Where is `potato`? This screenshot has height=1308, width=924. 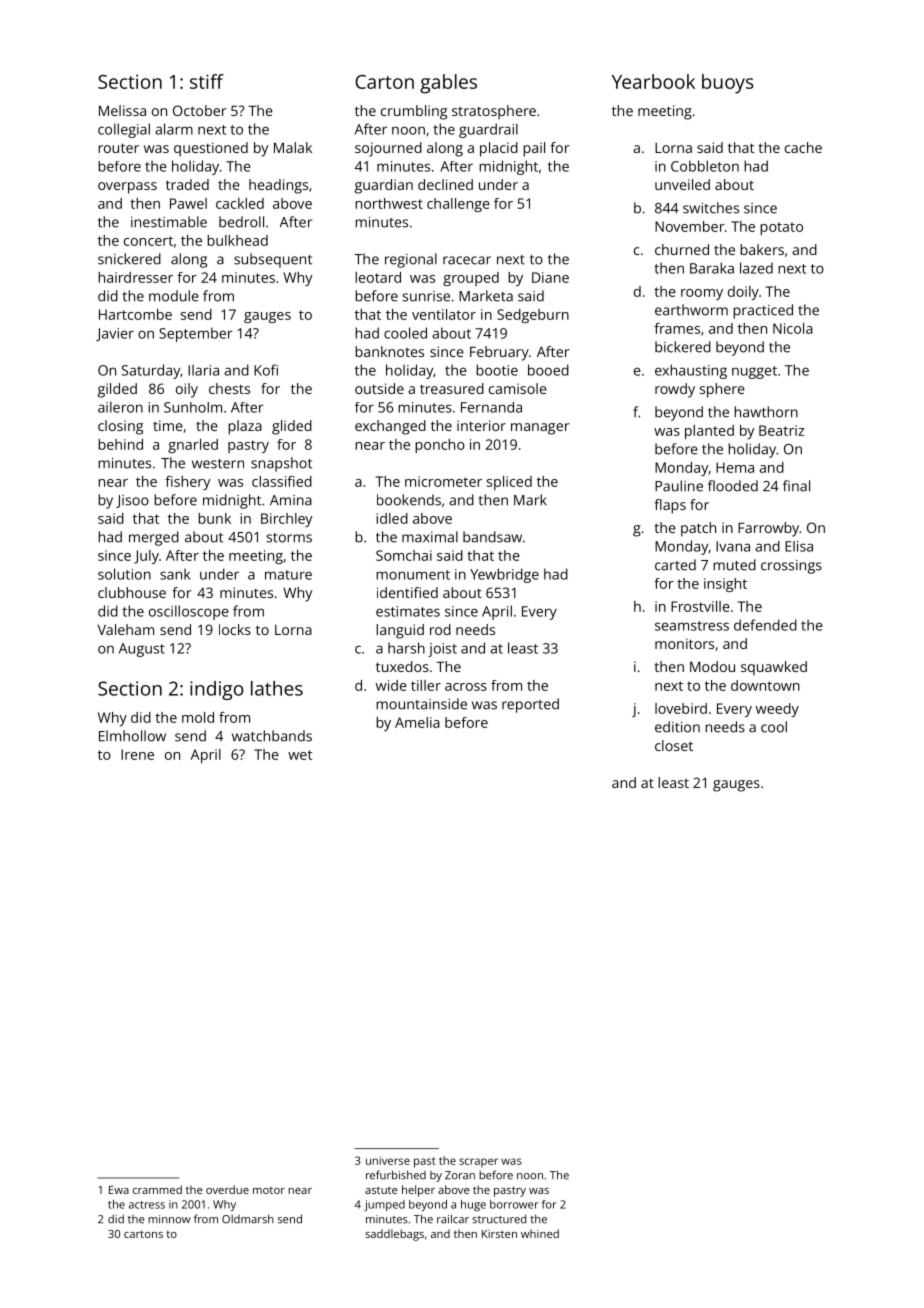 potato is located at coordinates (781, 228).
